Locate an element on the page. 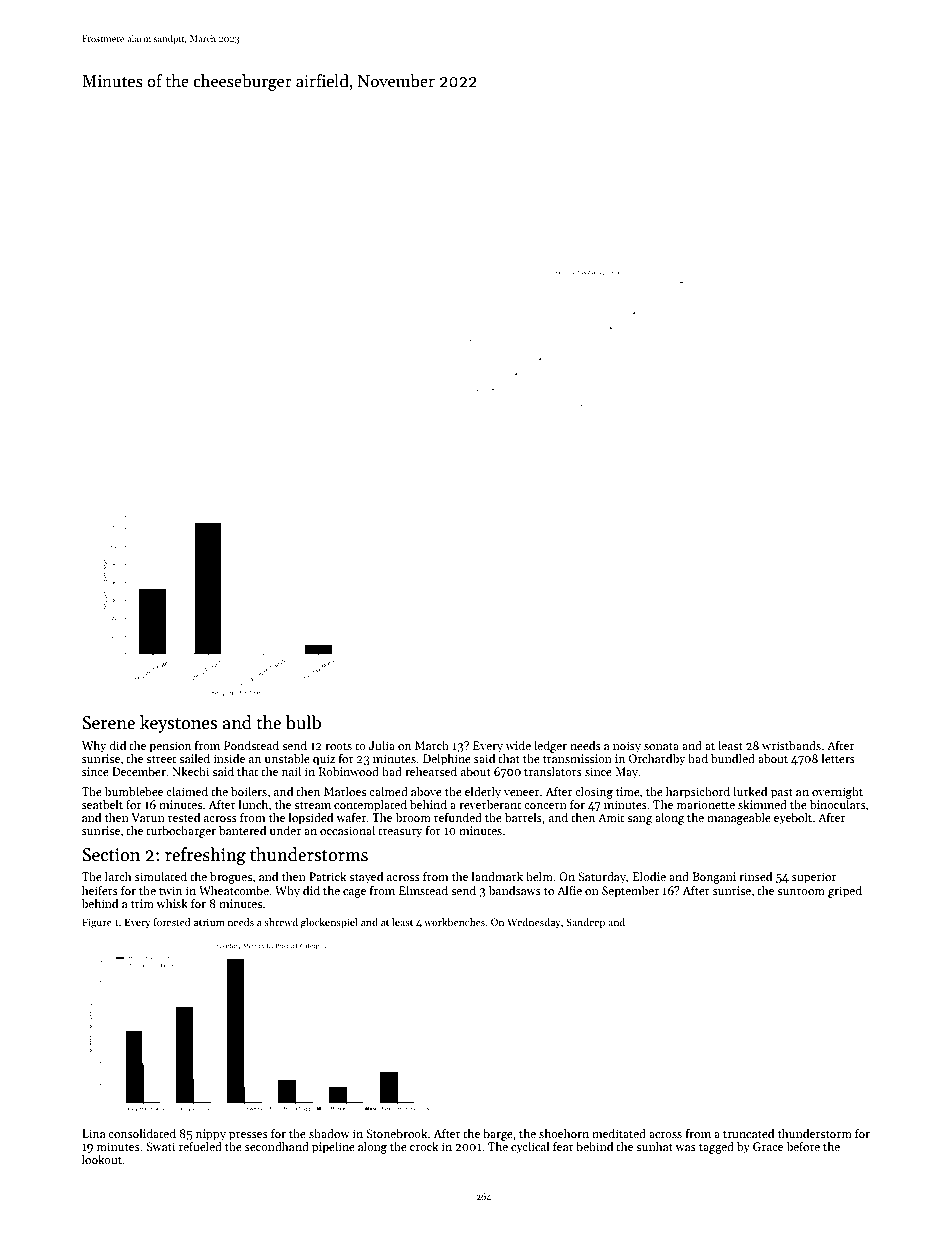 The image size is (952, 1233). bantered is located at coordinates (242, 830).
